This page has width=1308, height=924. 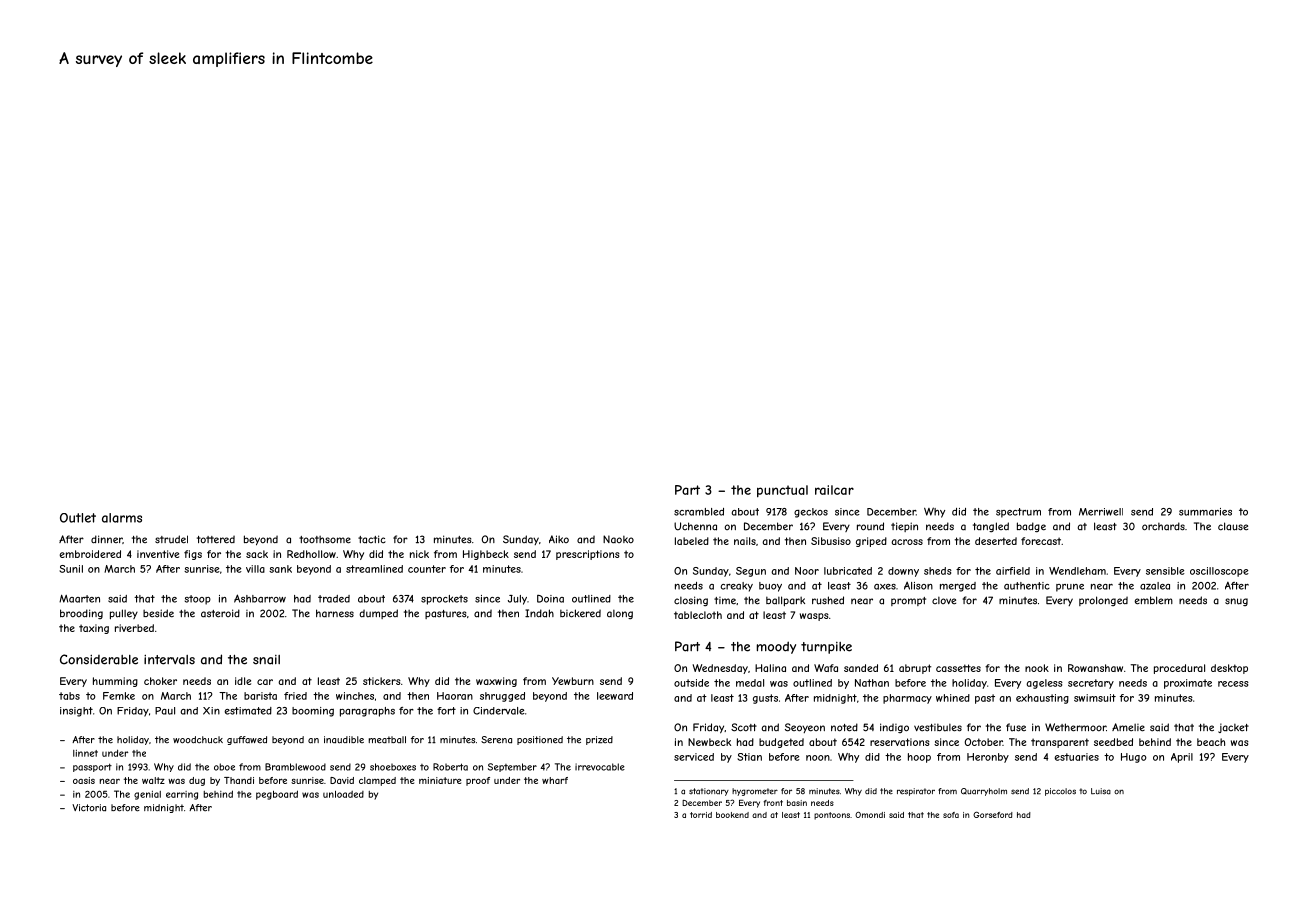 What do you see at coordinates (367, 712) in the page?
I see `paragraphs` at bounding box center [367, 712].
